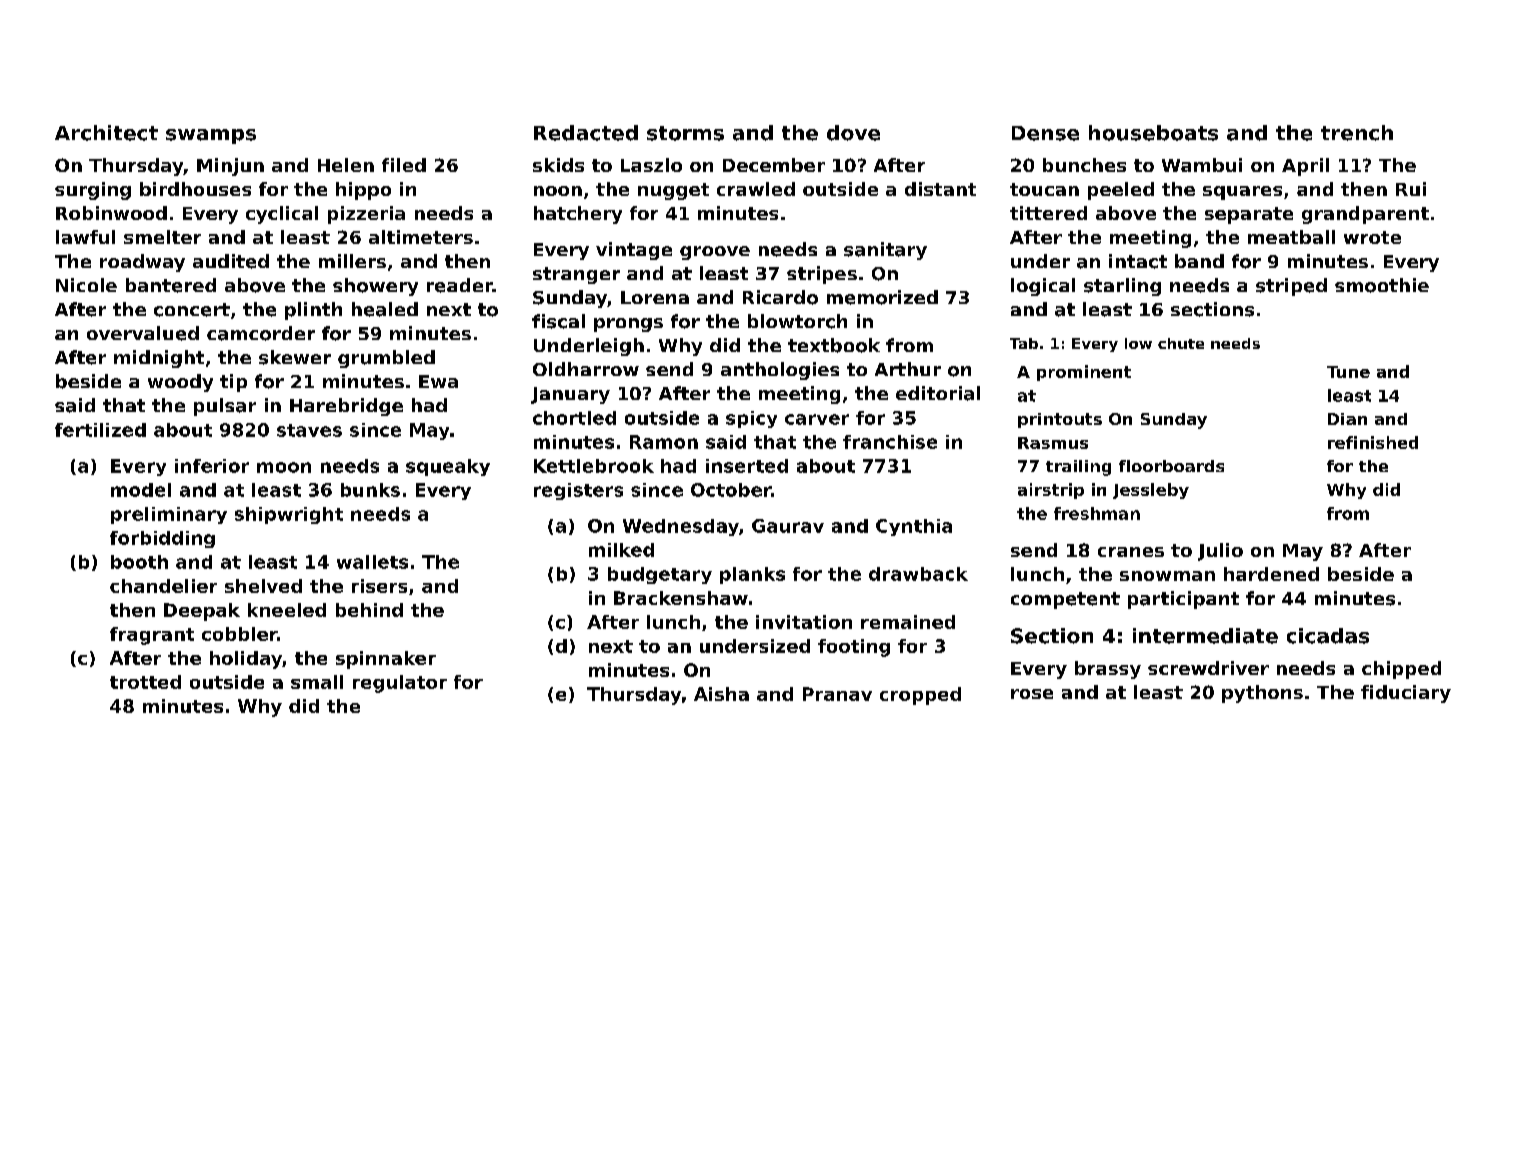 The image size is (1517, 1173). Describe the element at coordinates (853, 133) in the screenshot. I see `dove` at that location.
